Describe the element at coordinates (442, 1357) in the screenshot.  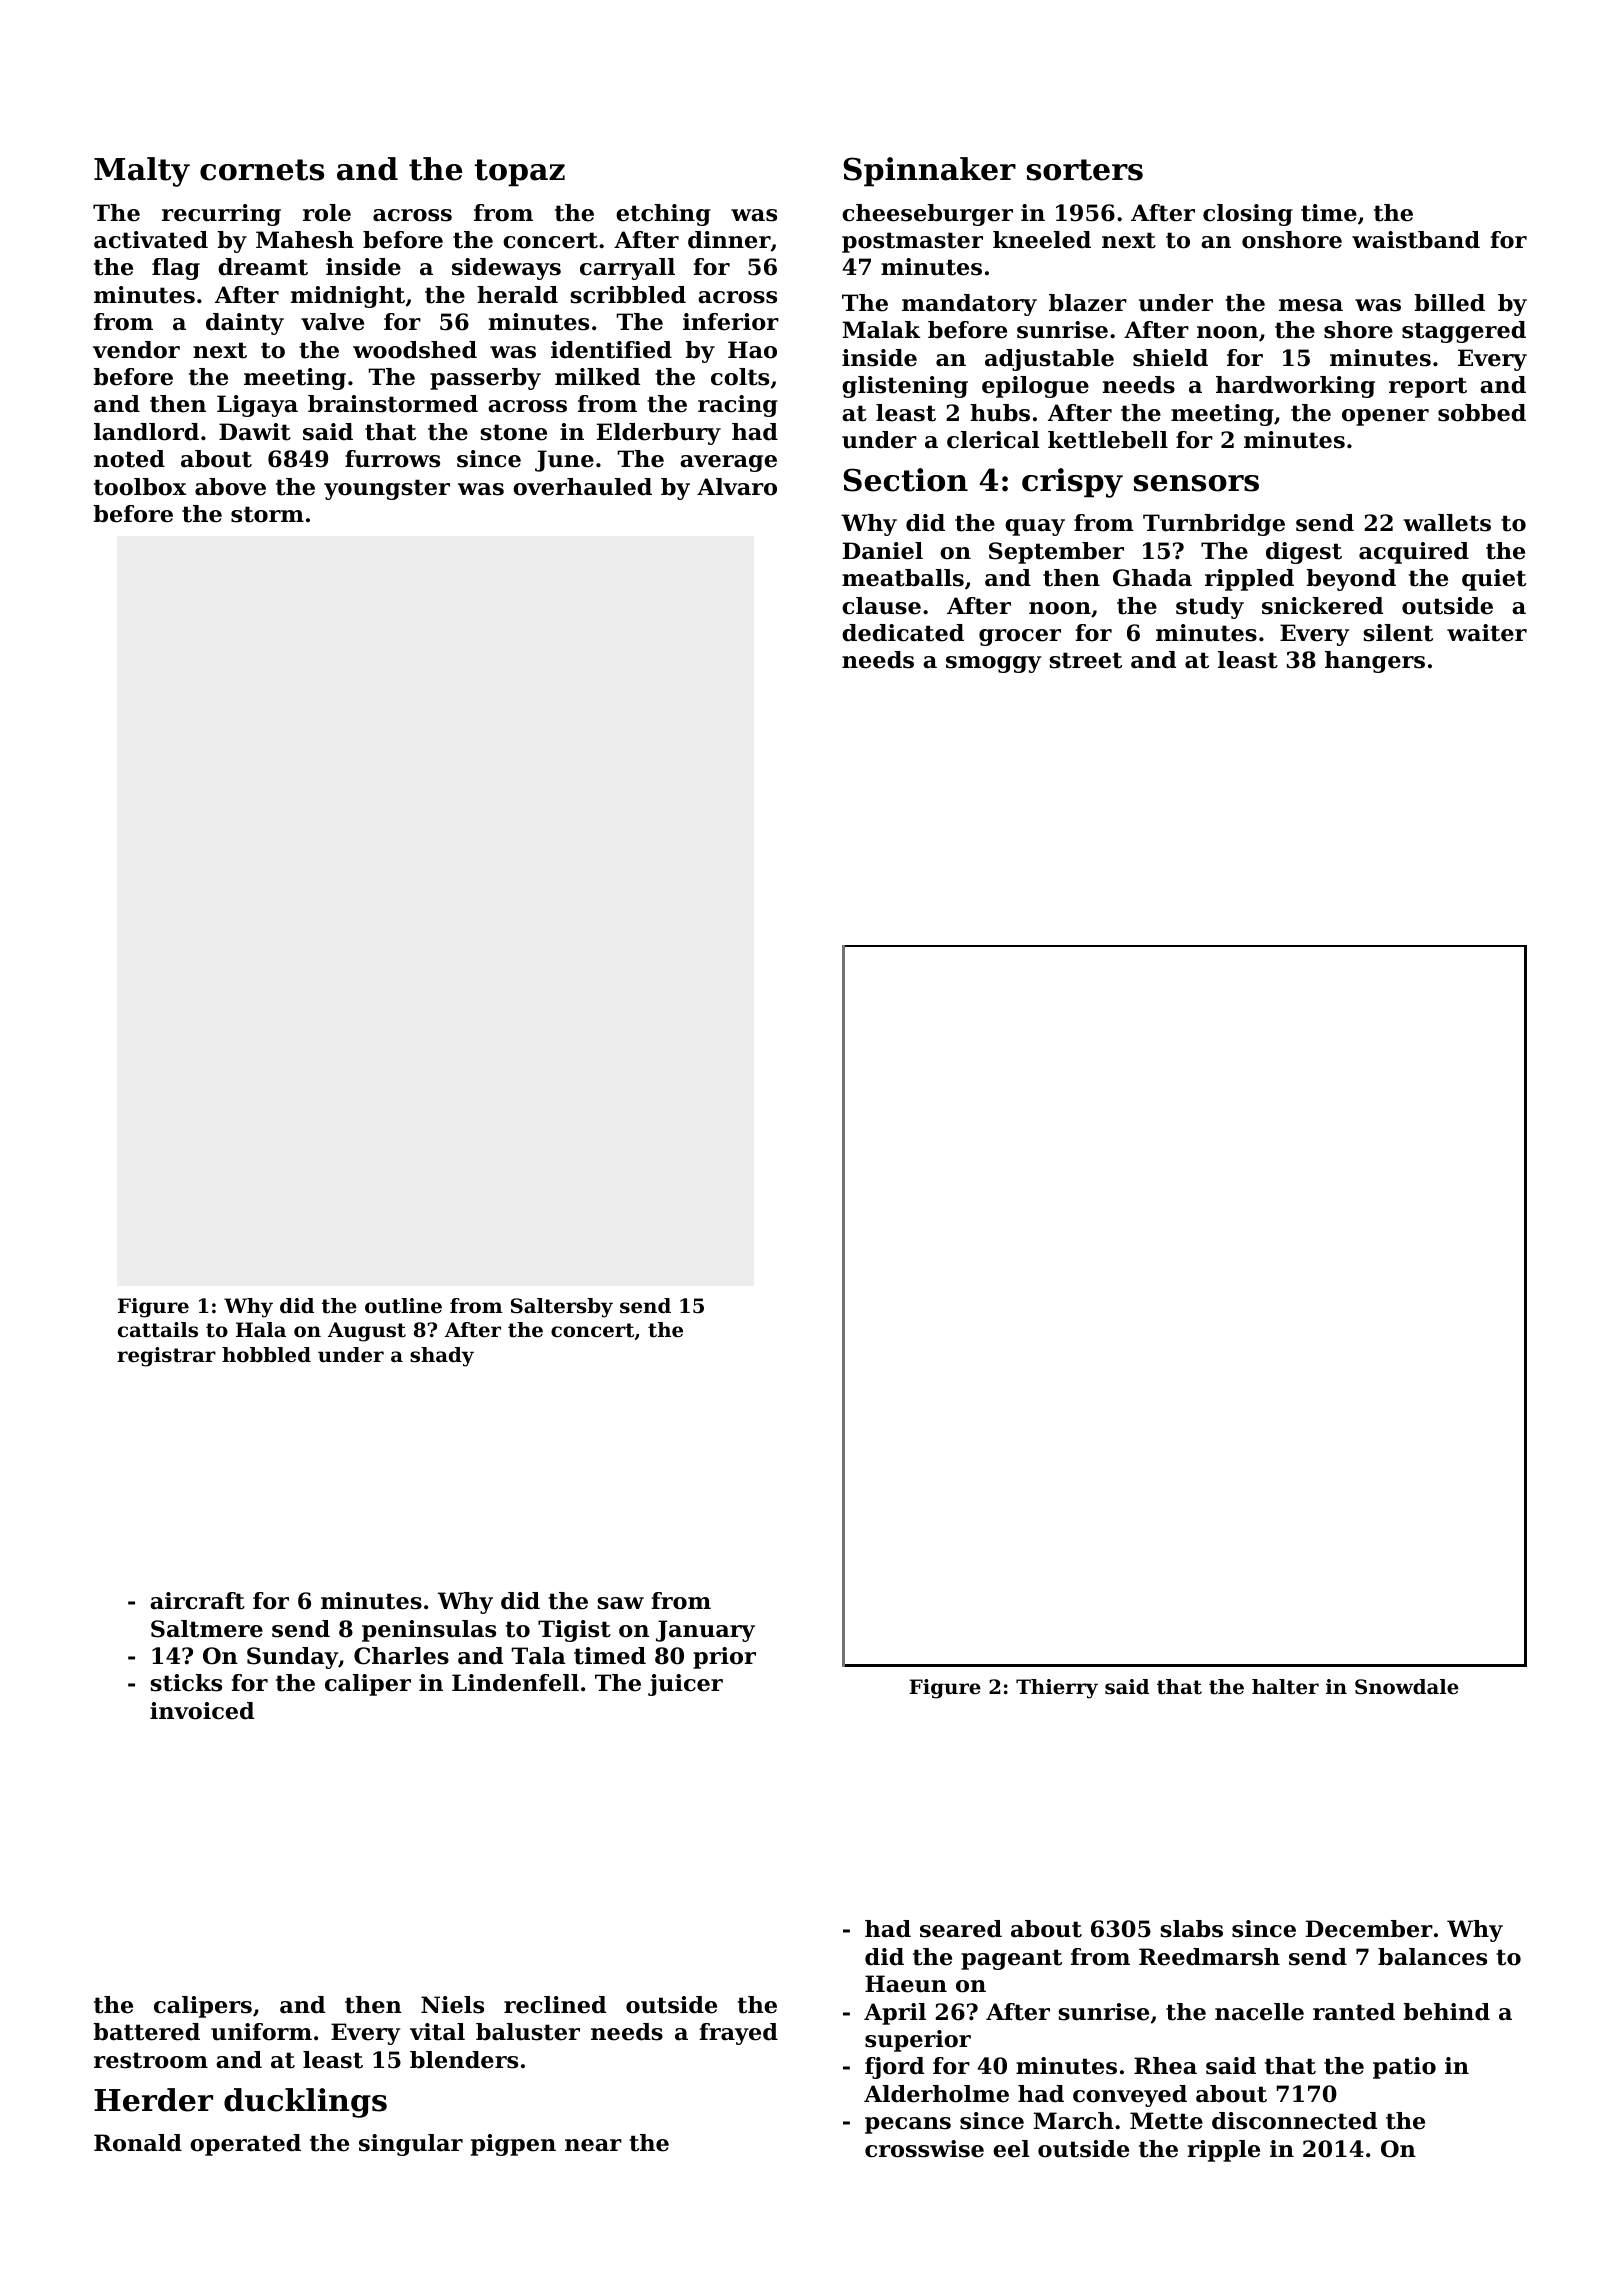
I see `shady` at that location.
